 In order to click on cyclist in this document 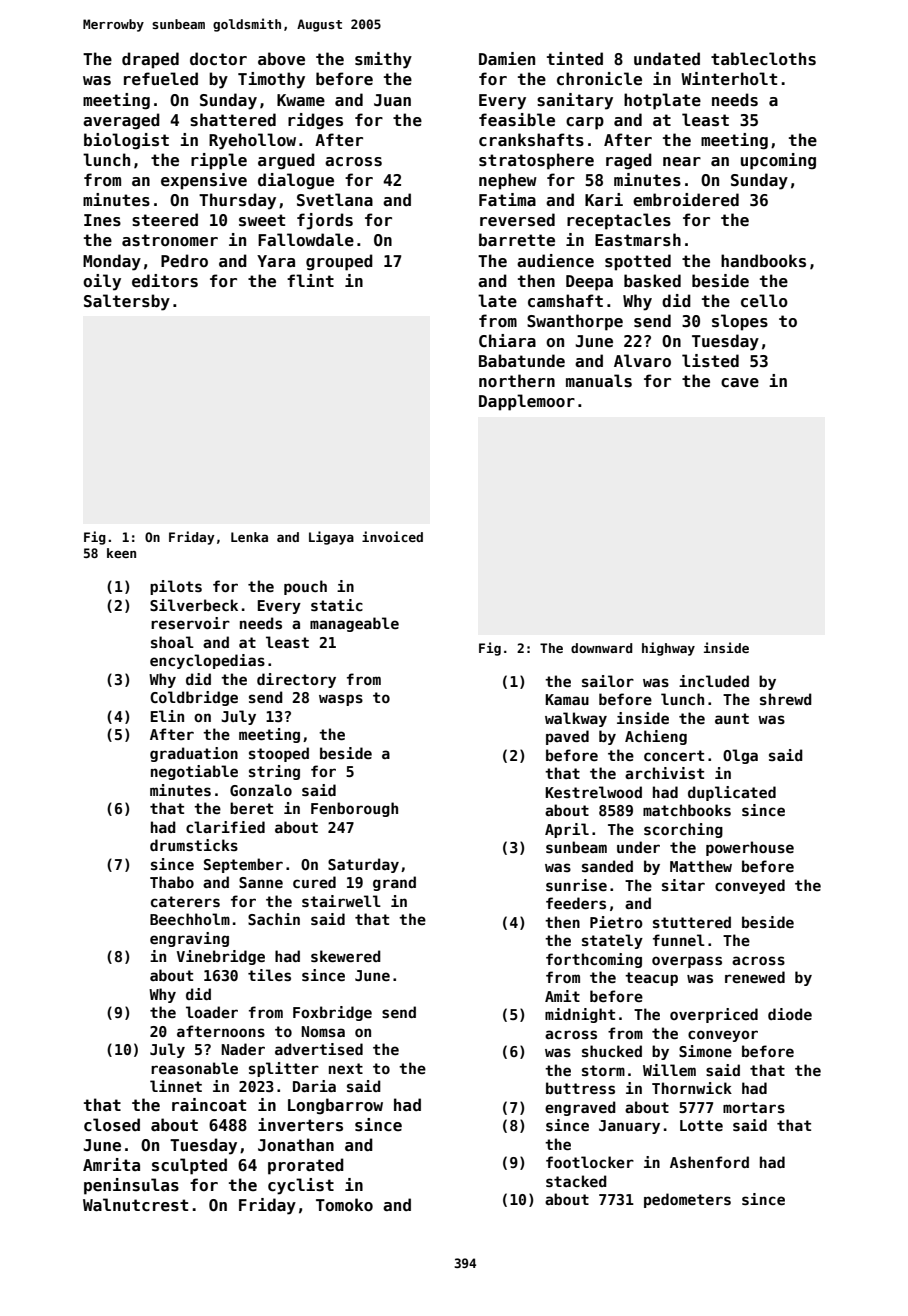, I will do `click(301, 1186)`.
